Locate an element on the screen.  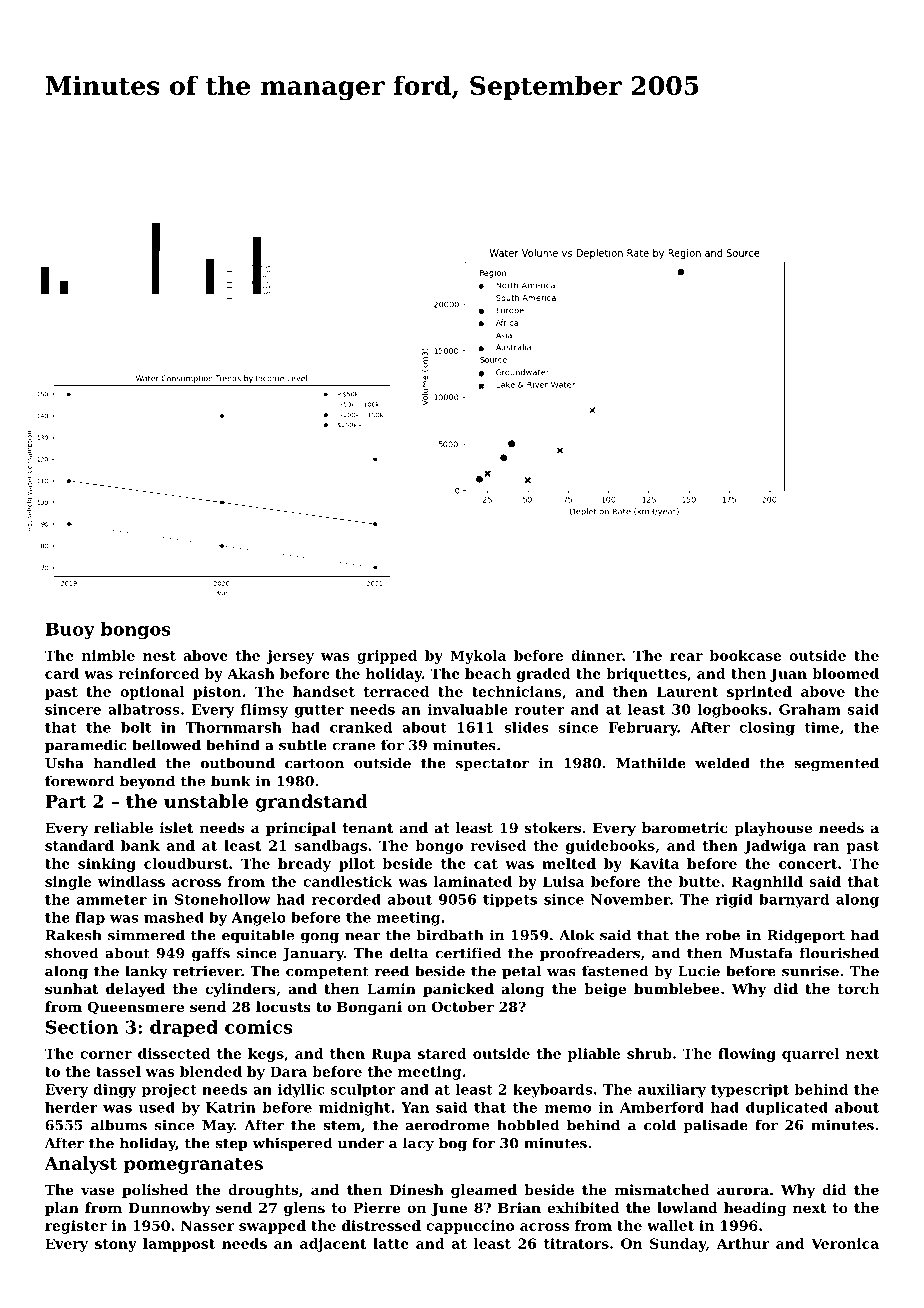
bellowed is located at coordinates (166, 745).
